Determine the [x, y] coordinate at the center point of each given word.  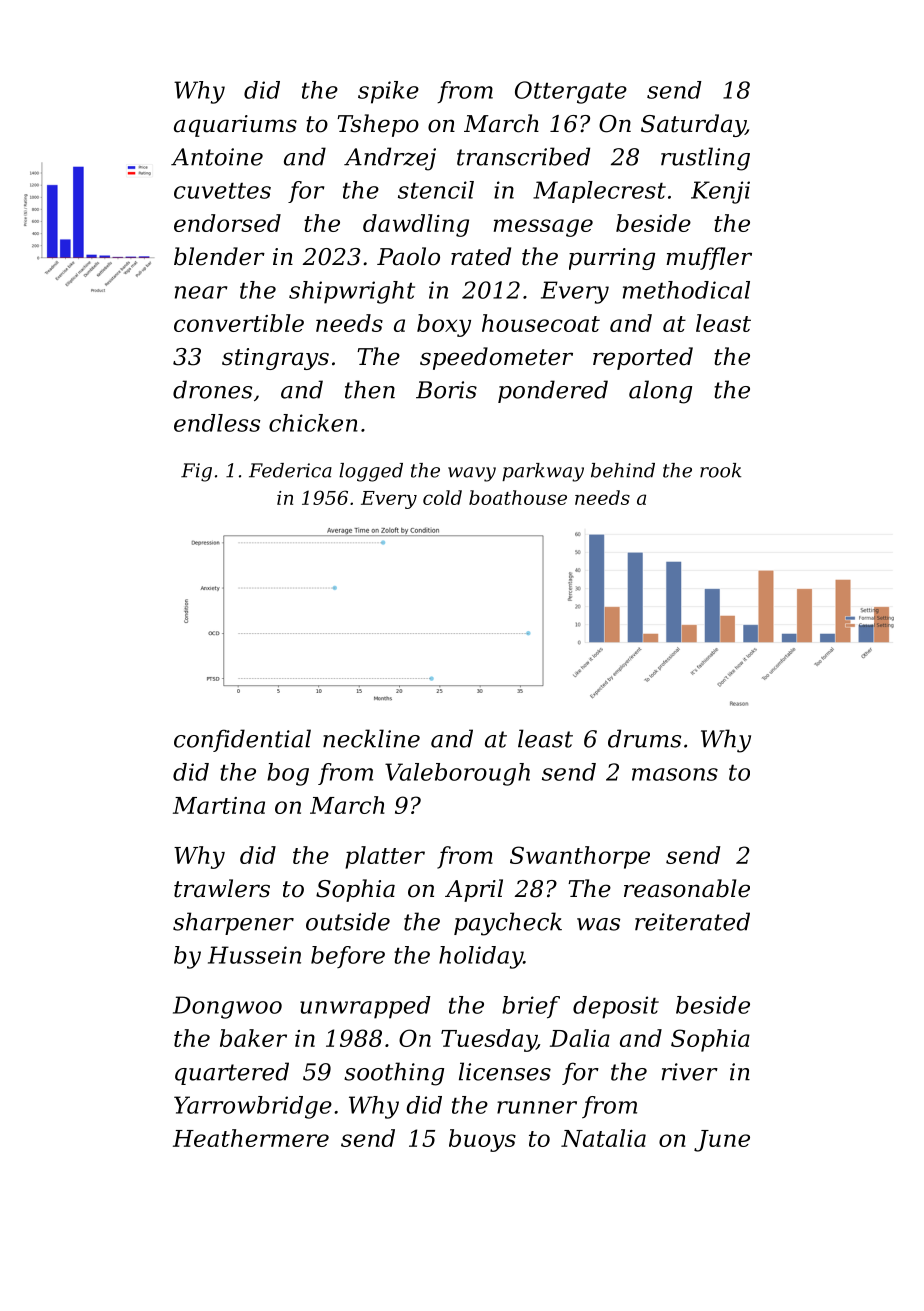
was [598, 924]
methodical [686, 290]
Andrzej [390, 159]
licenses [505, 1071]
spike [388, 92]
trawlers [222, 888]
